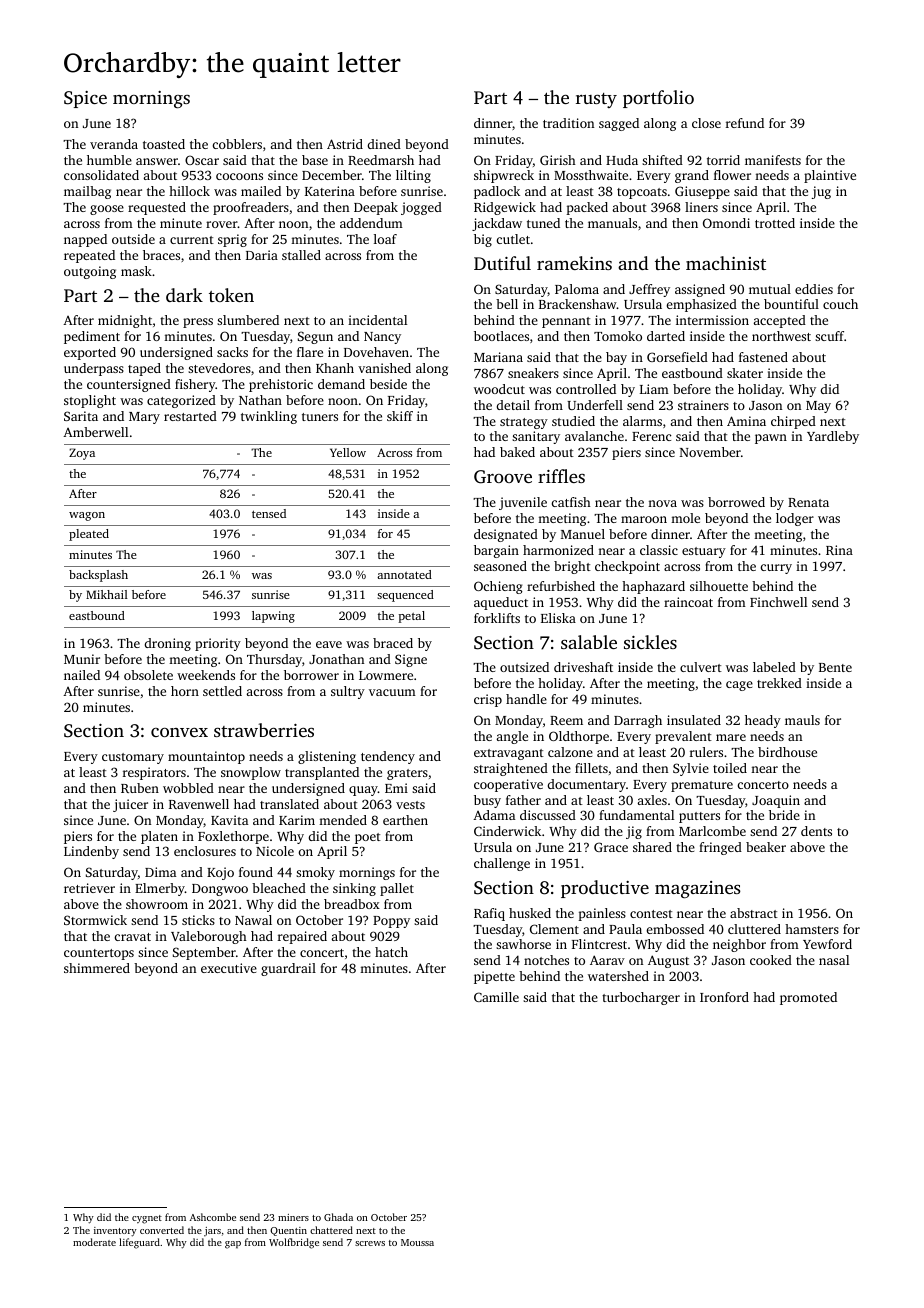 This image has height=1308, width=924. I want to click on cygnet, so click(147, 1219).
